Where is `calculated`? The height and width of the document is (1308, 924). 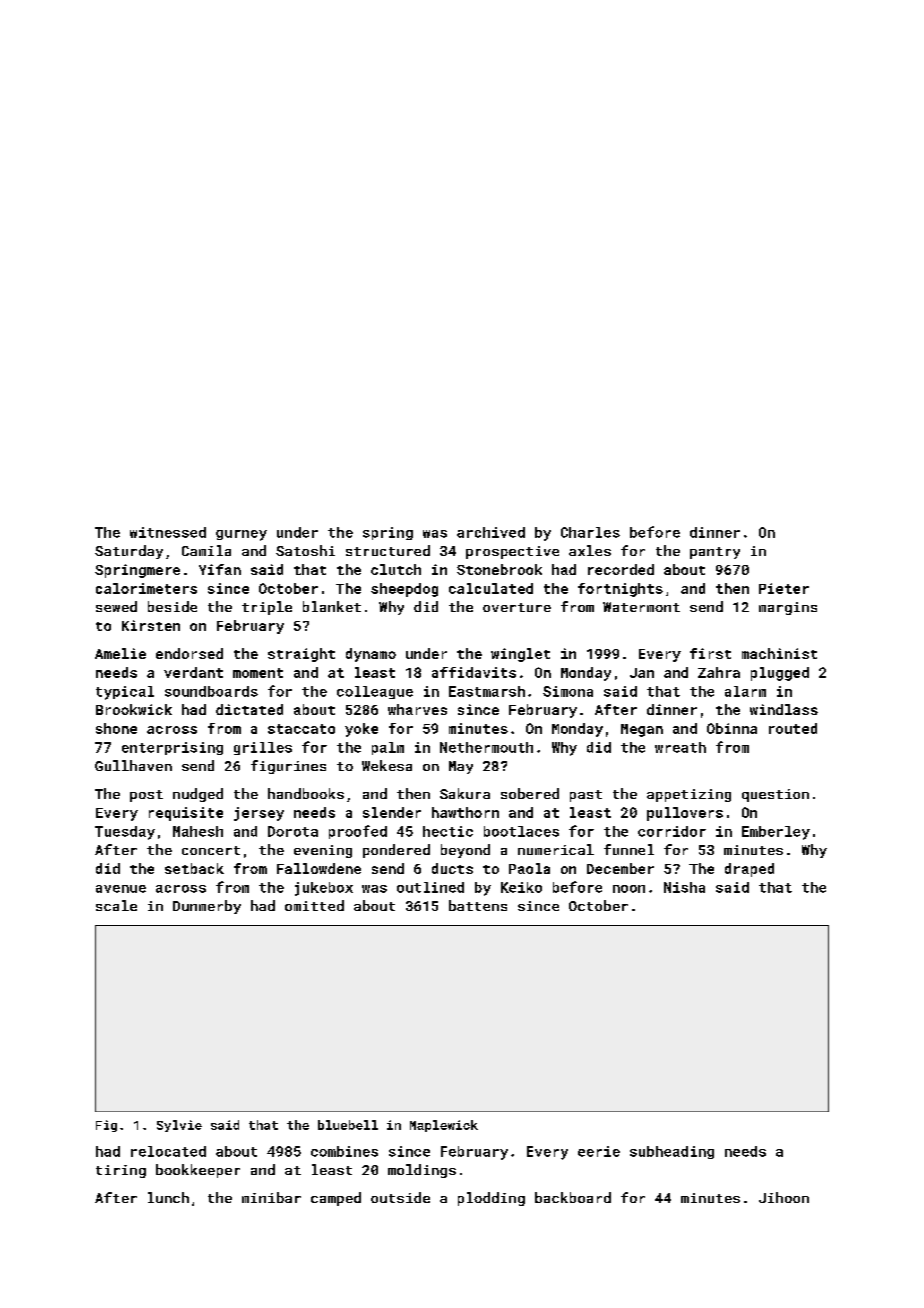 calculated is located at coordinates (491, 588).
